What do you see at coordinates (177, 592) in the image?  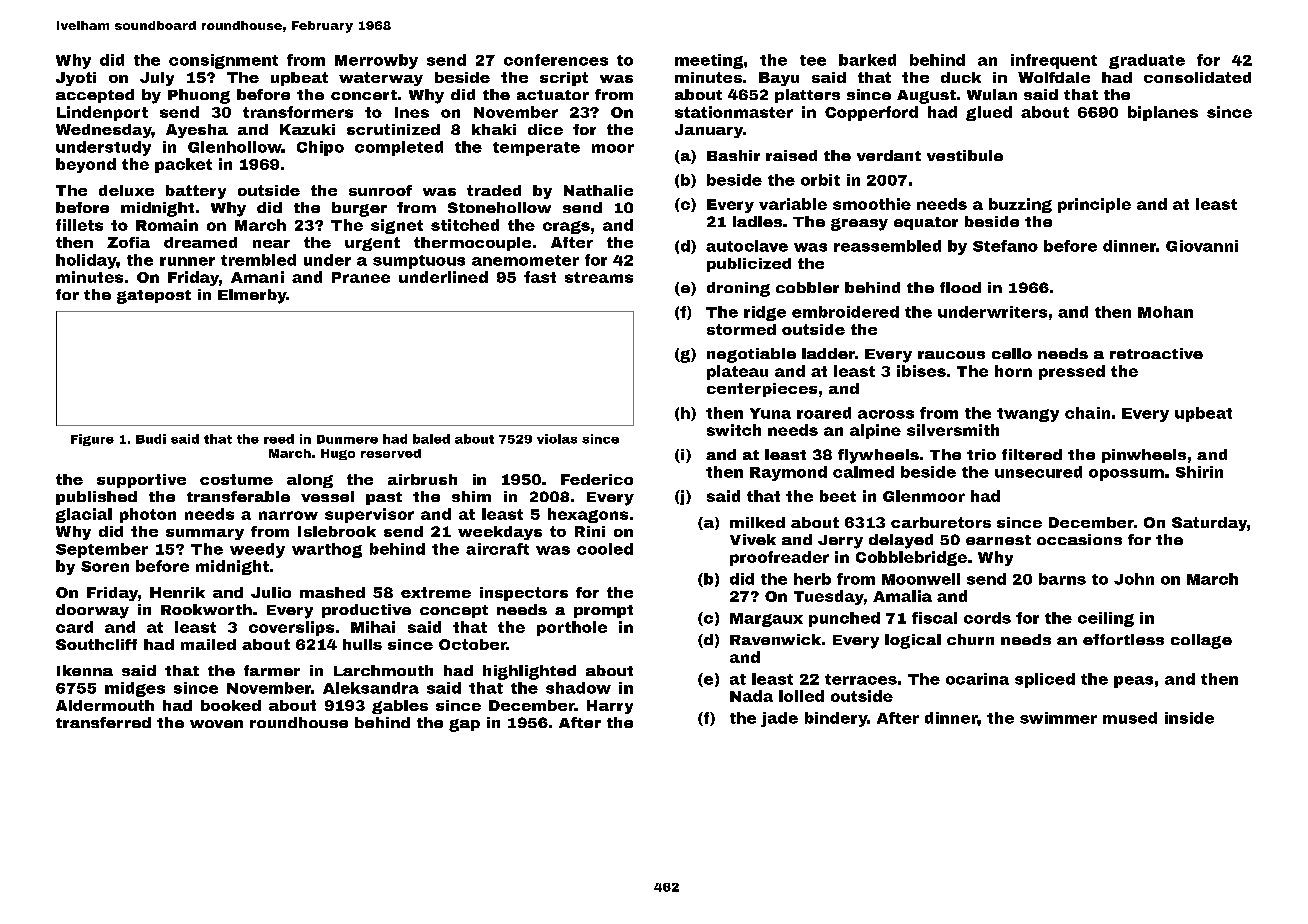 I see `Henrik` at bounding box center [177, 592].
